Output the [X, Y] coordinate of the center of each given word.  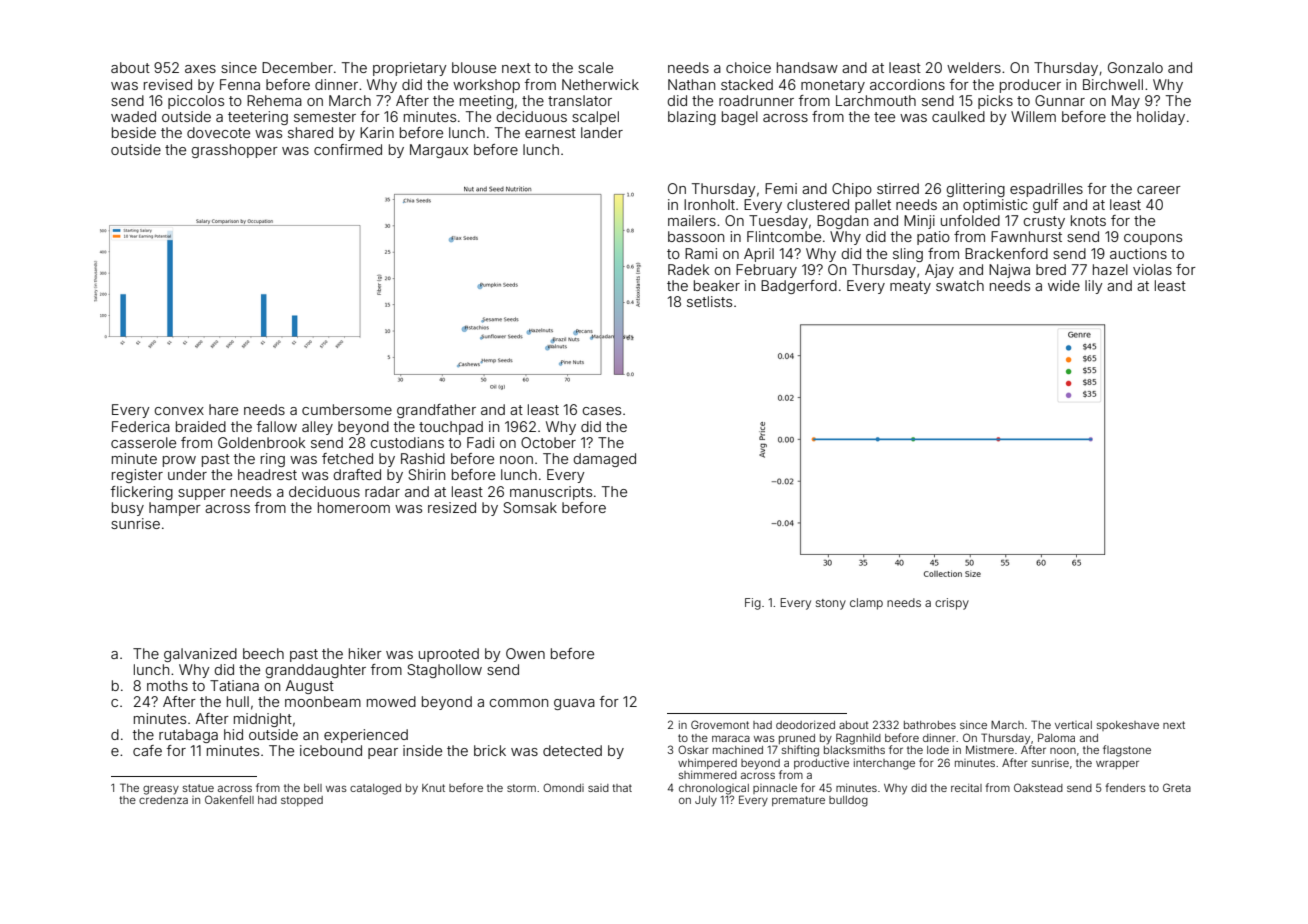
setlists [709, 301]
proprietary [410, 69]
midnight [263, 720]
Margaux [439, 151]
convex [179, 411]
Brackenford [1006, 253]
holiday [1161, 118]
